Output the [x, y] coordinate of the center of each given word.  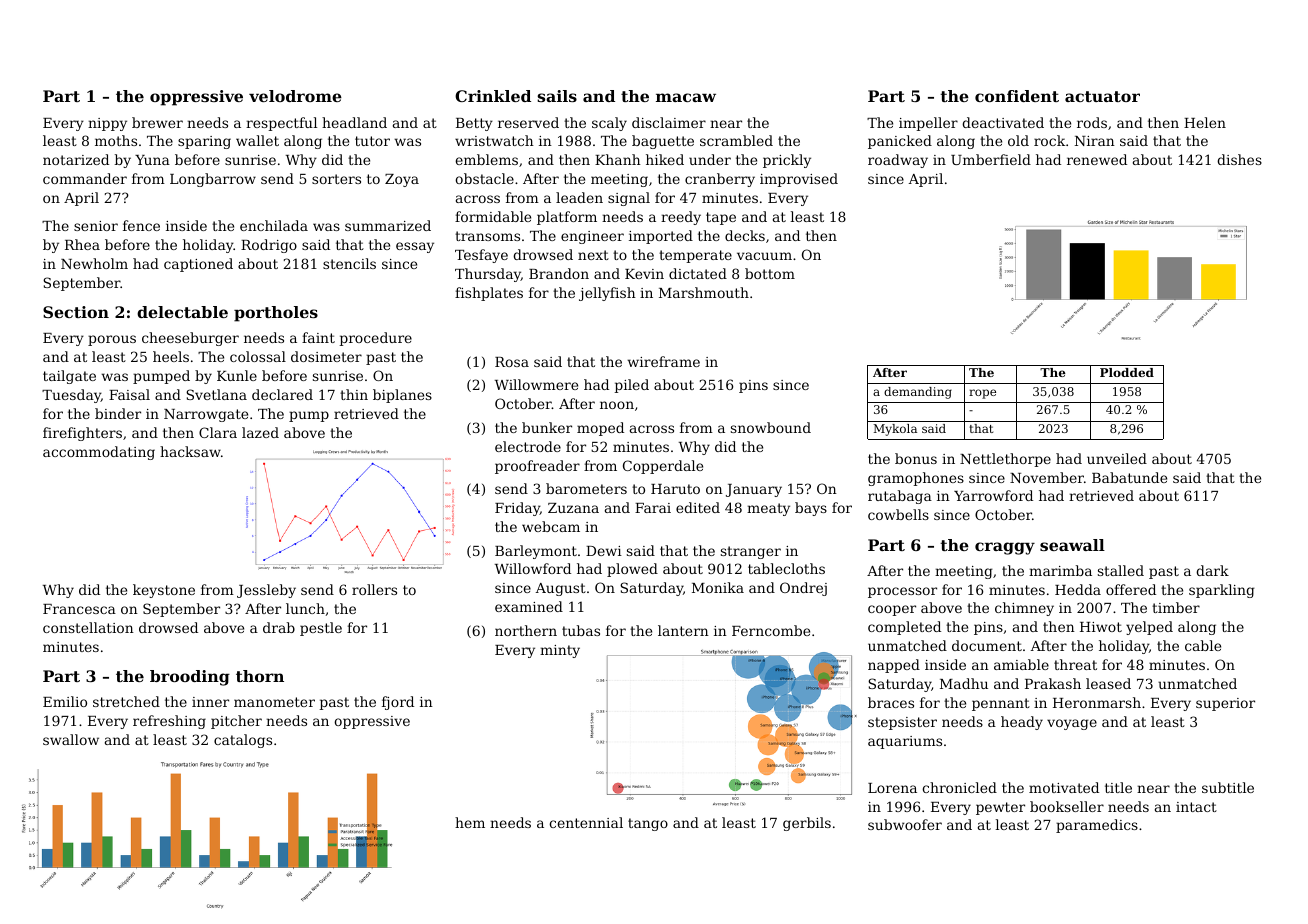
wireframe [664, 361]
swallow [71, 739]
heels [171, 356]
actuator [1102, 96]
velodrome [295, 96]
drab [279, 627]
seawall [1072, 545]
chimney [1024, 609]
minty [560, 651]
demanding [918, 393]
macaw [686, 97]
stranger [751, 552]
